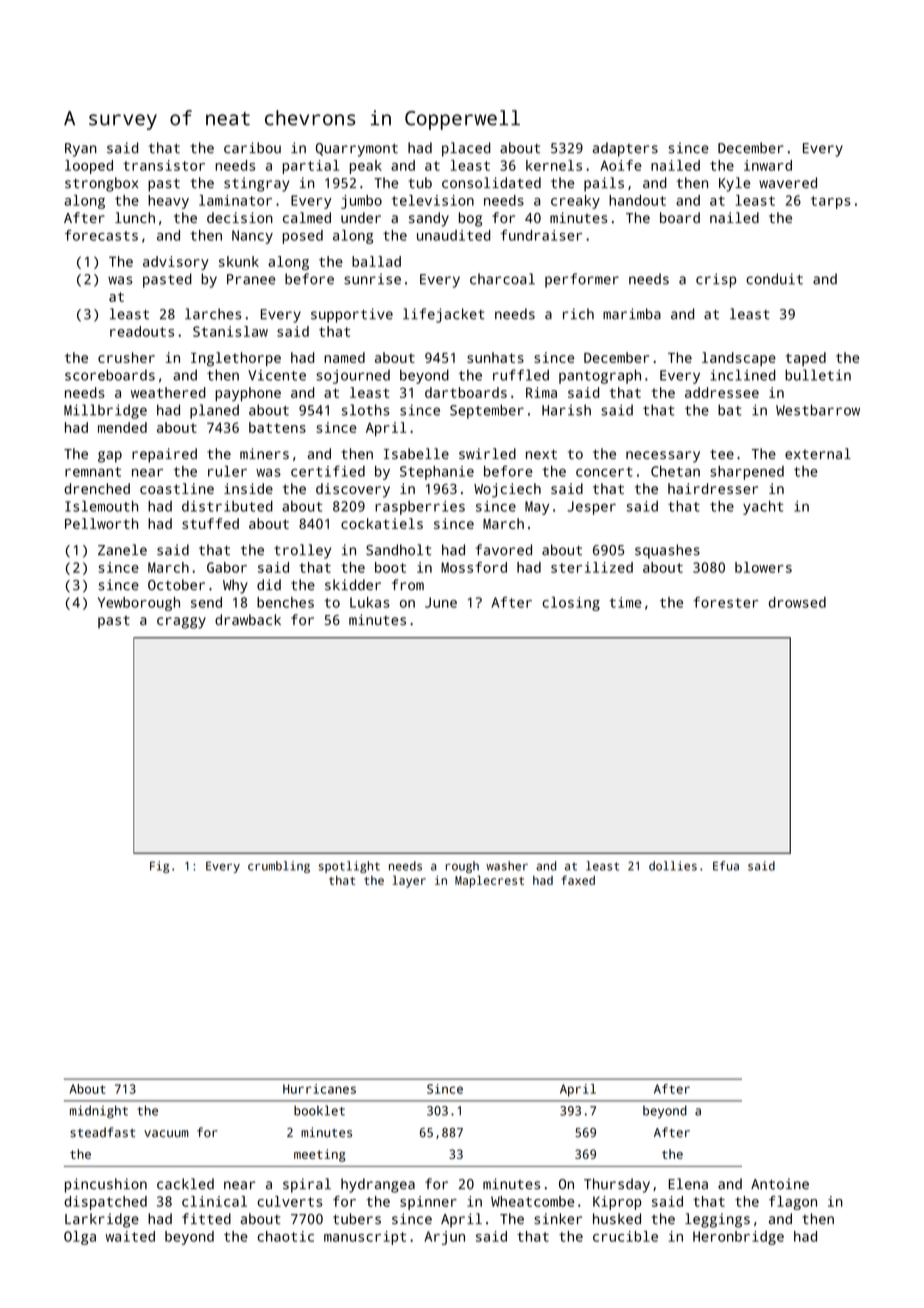 This screenshot has width=924, height=1308. Describe the element at coordinates (726, 866) in the screenshot. I see `Efua` at that location.
